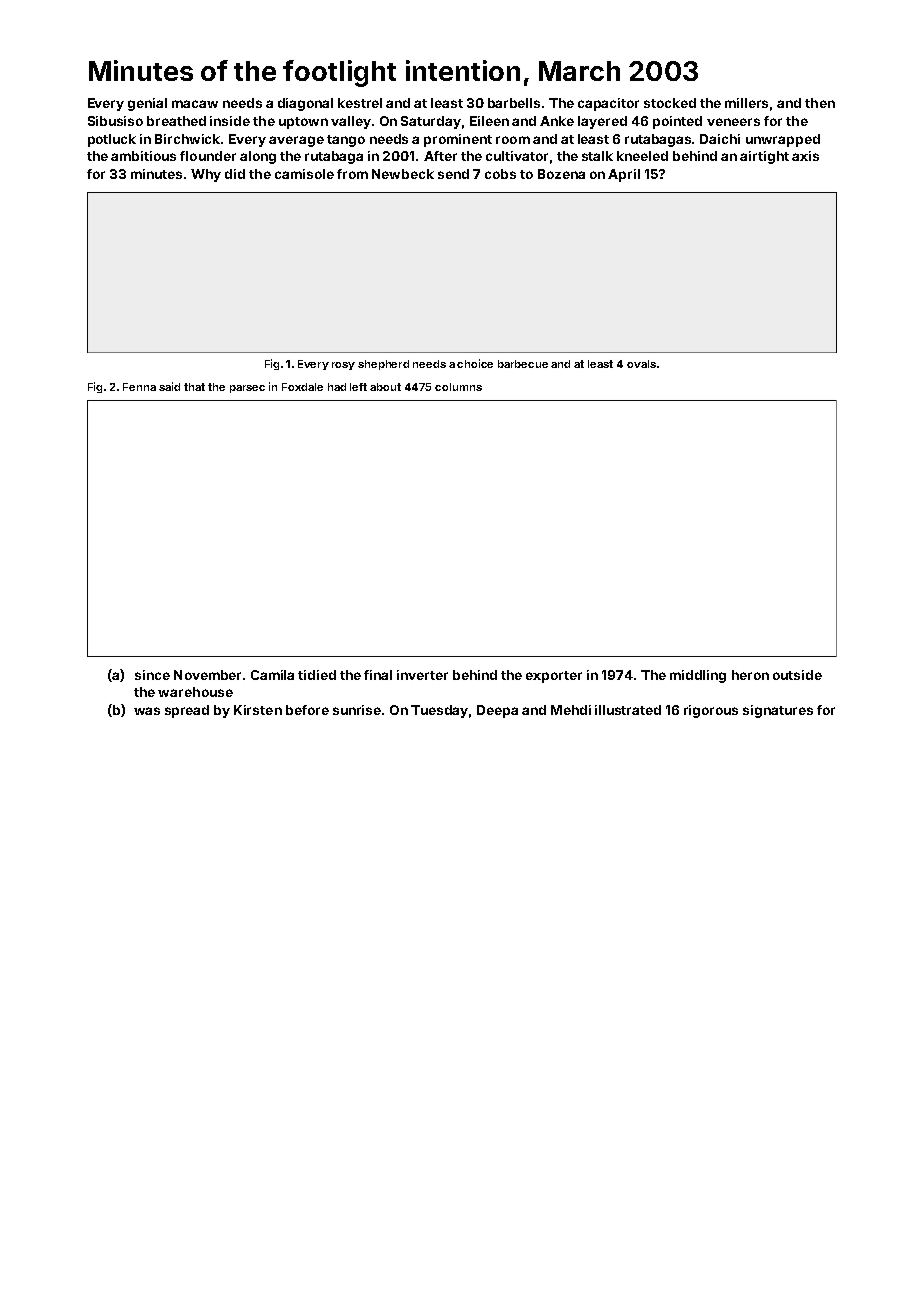 The image size is (924, 1308). I want to click on airtight, so click(764, 157).
